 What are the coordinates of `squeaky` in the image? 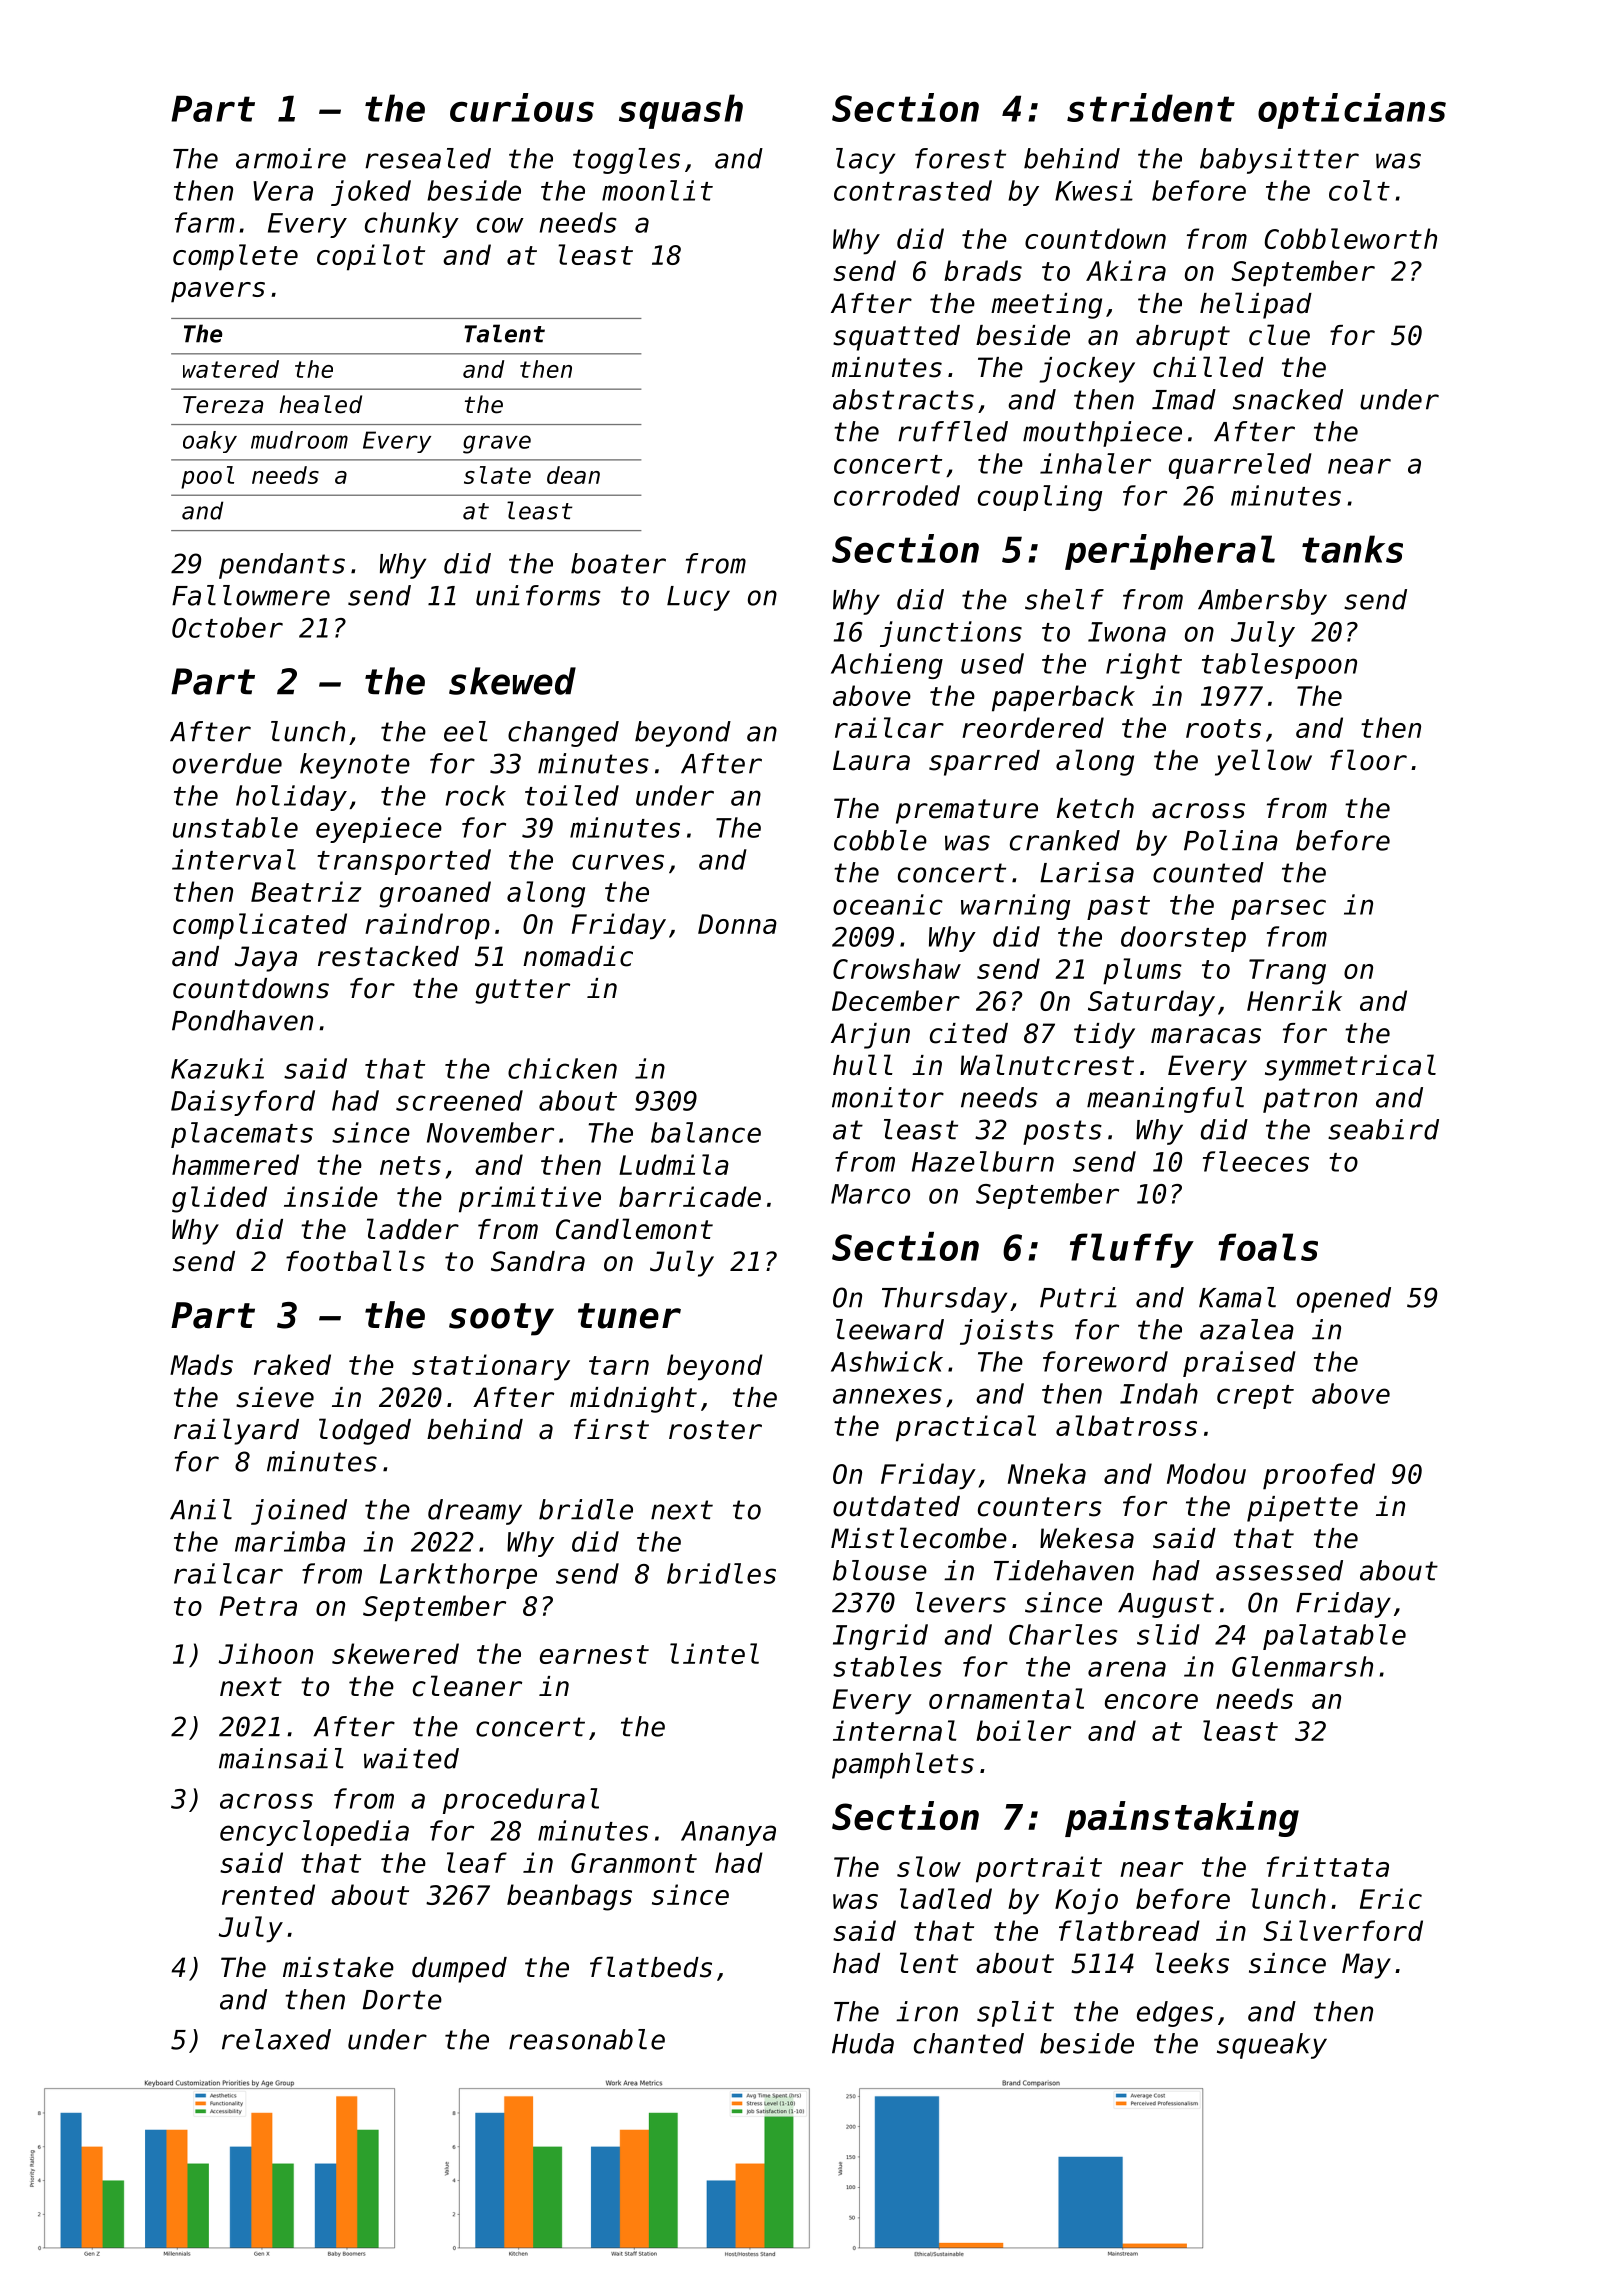 It's located at (1272, 2046).
